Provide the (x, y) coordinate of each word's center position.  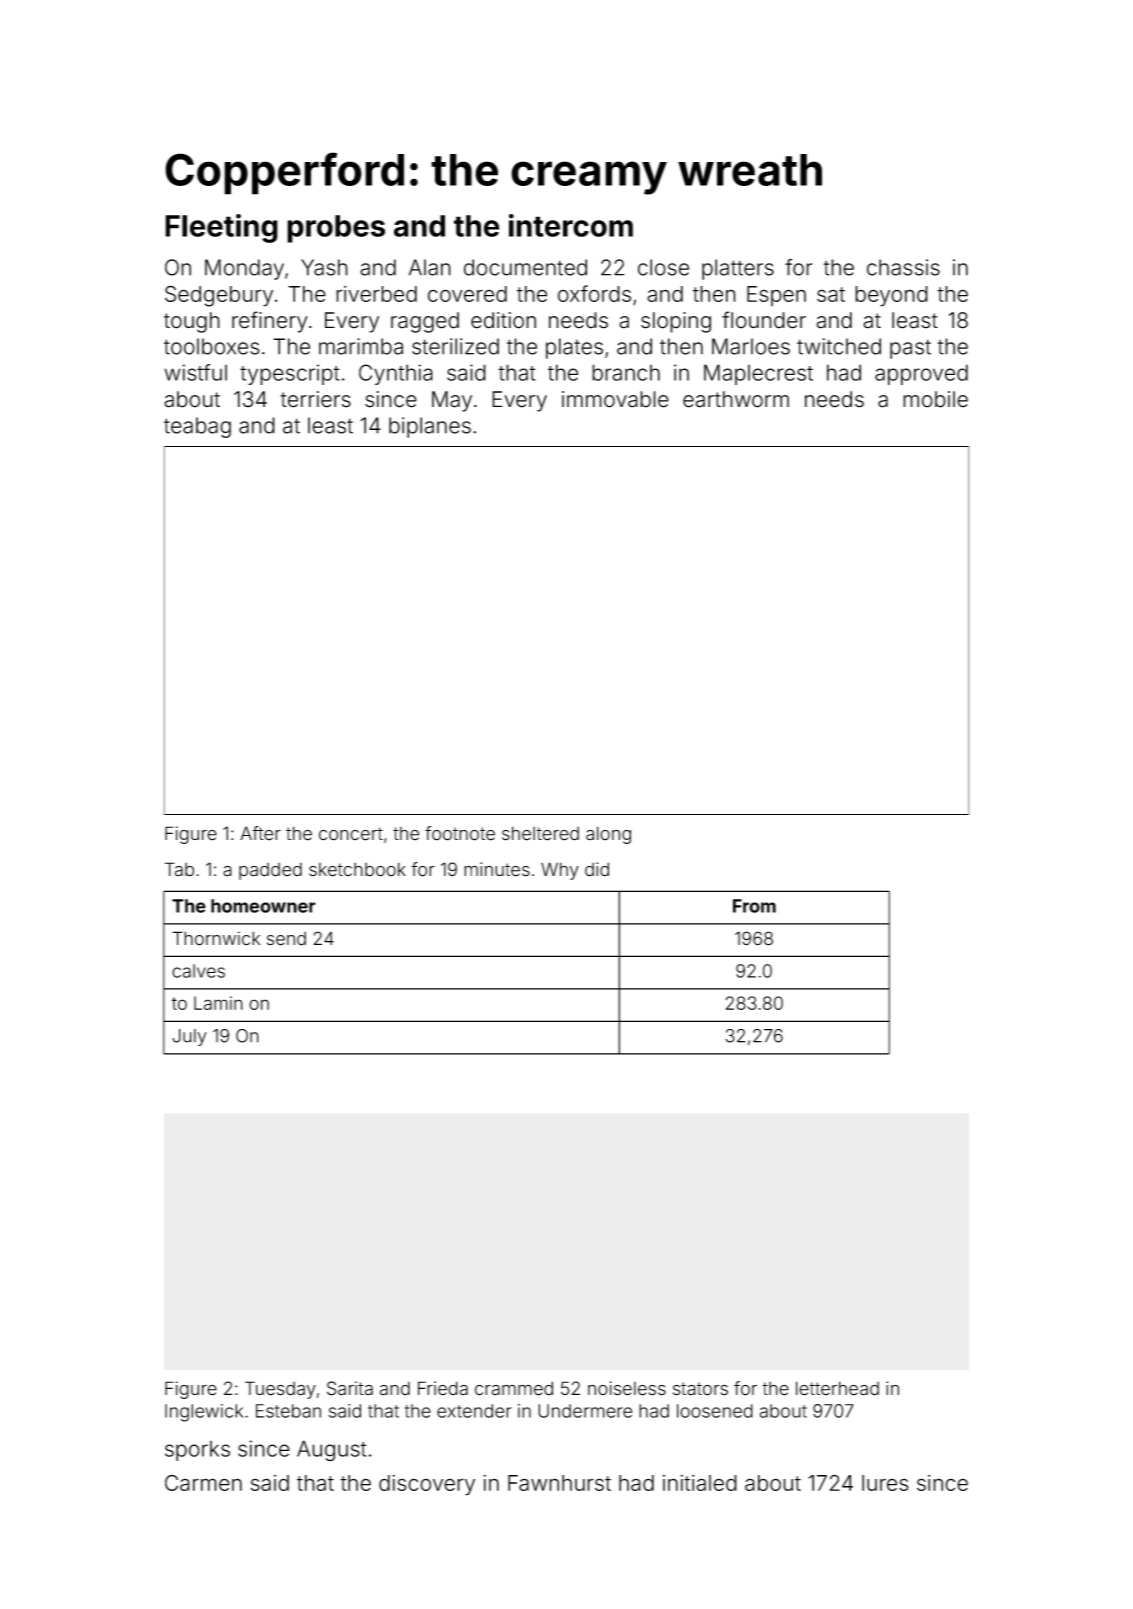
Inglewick (204, 1413)
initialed (700, 1483)
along (608, 835)
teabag (197, 427)
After (260, 833)
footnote (460, 833)
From (754, 906)
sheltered (540, 833)
